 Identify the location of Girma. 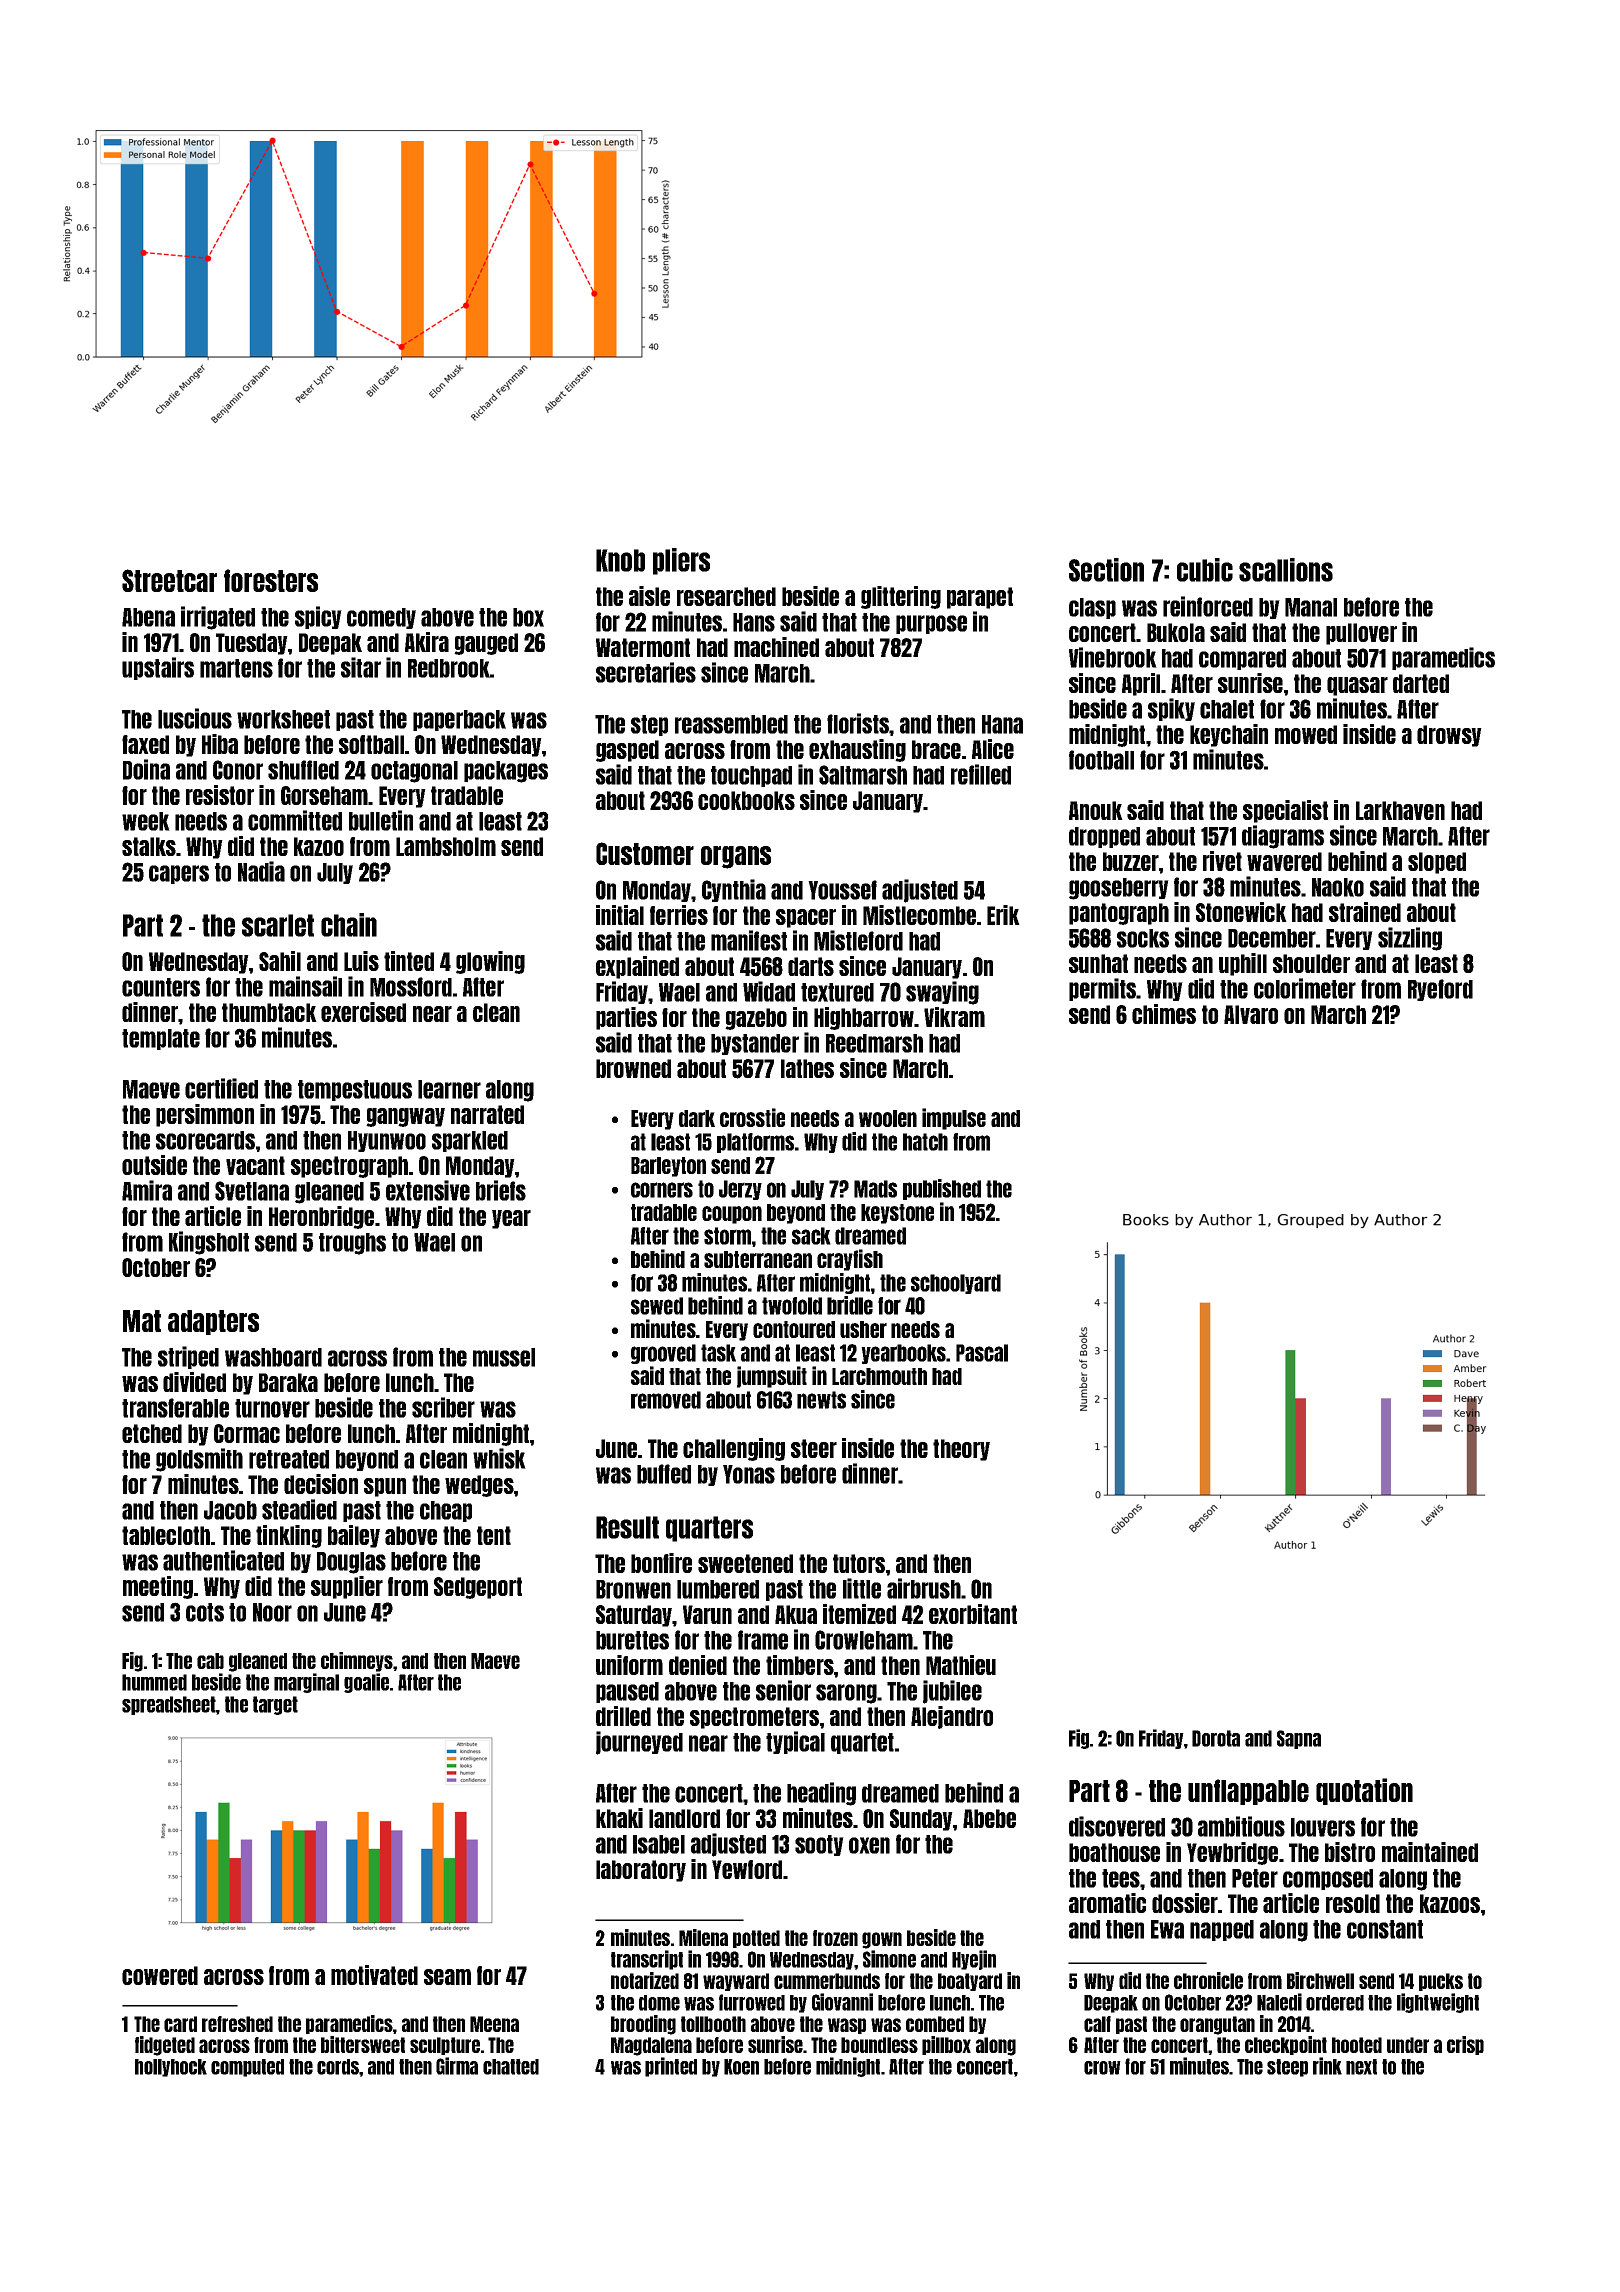
(457, 2066).
